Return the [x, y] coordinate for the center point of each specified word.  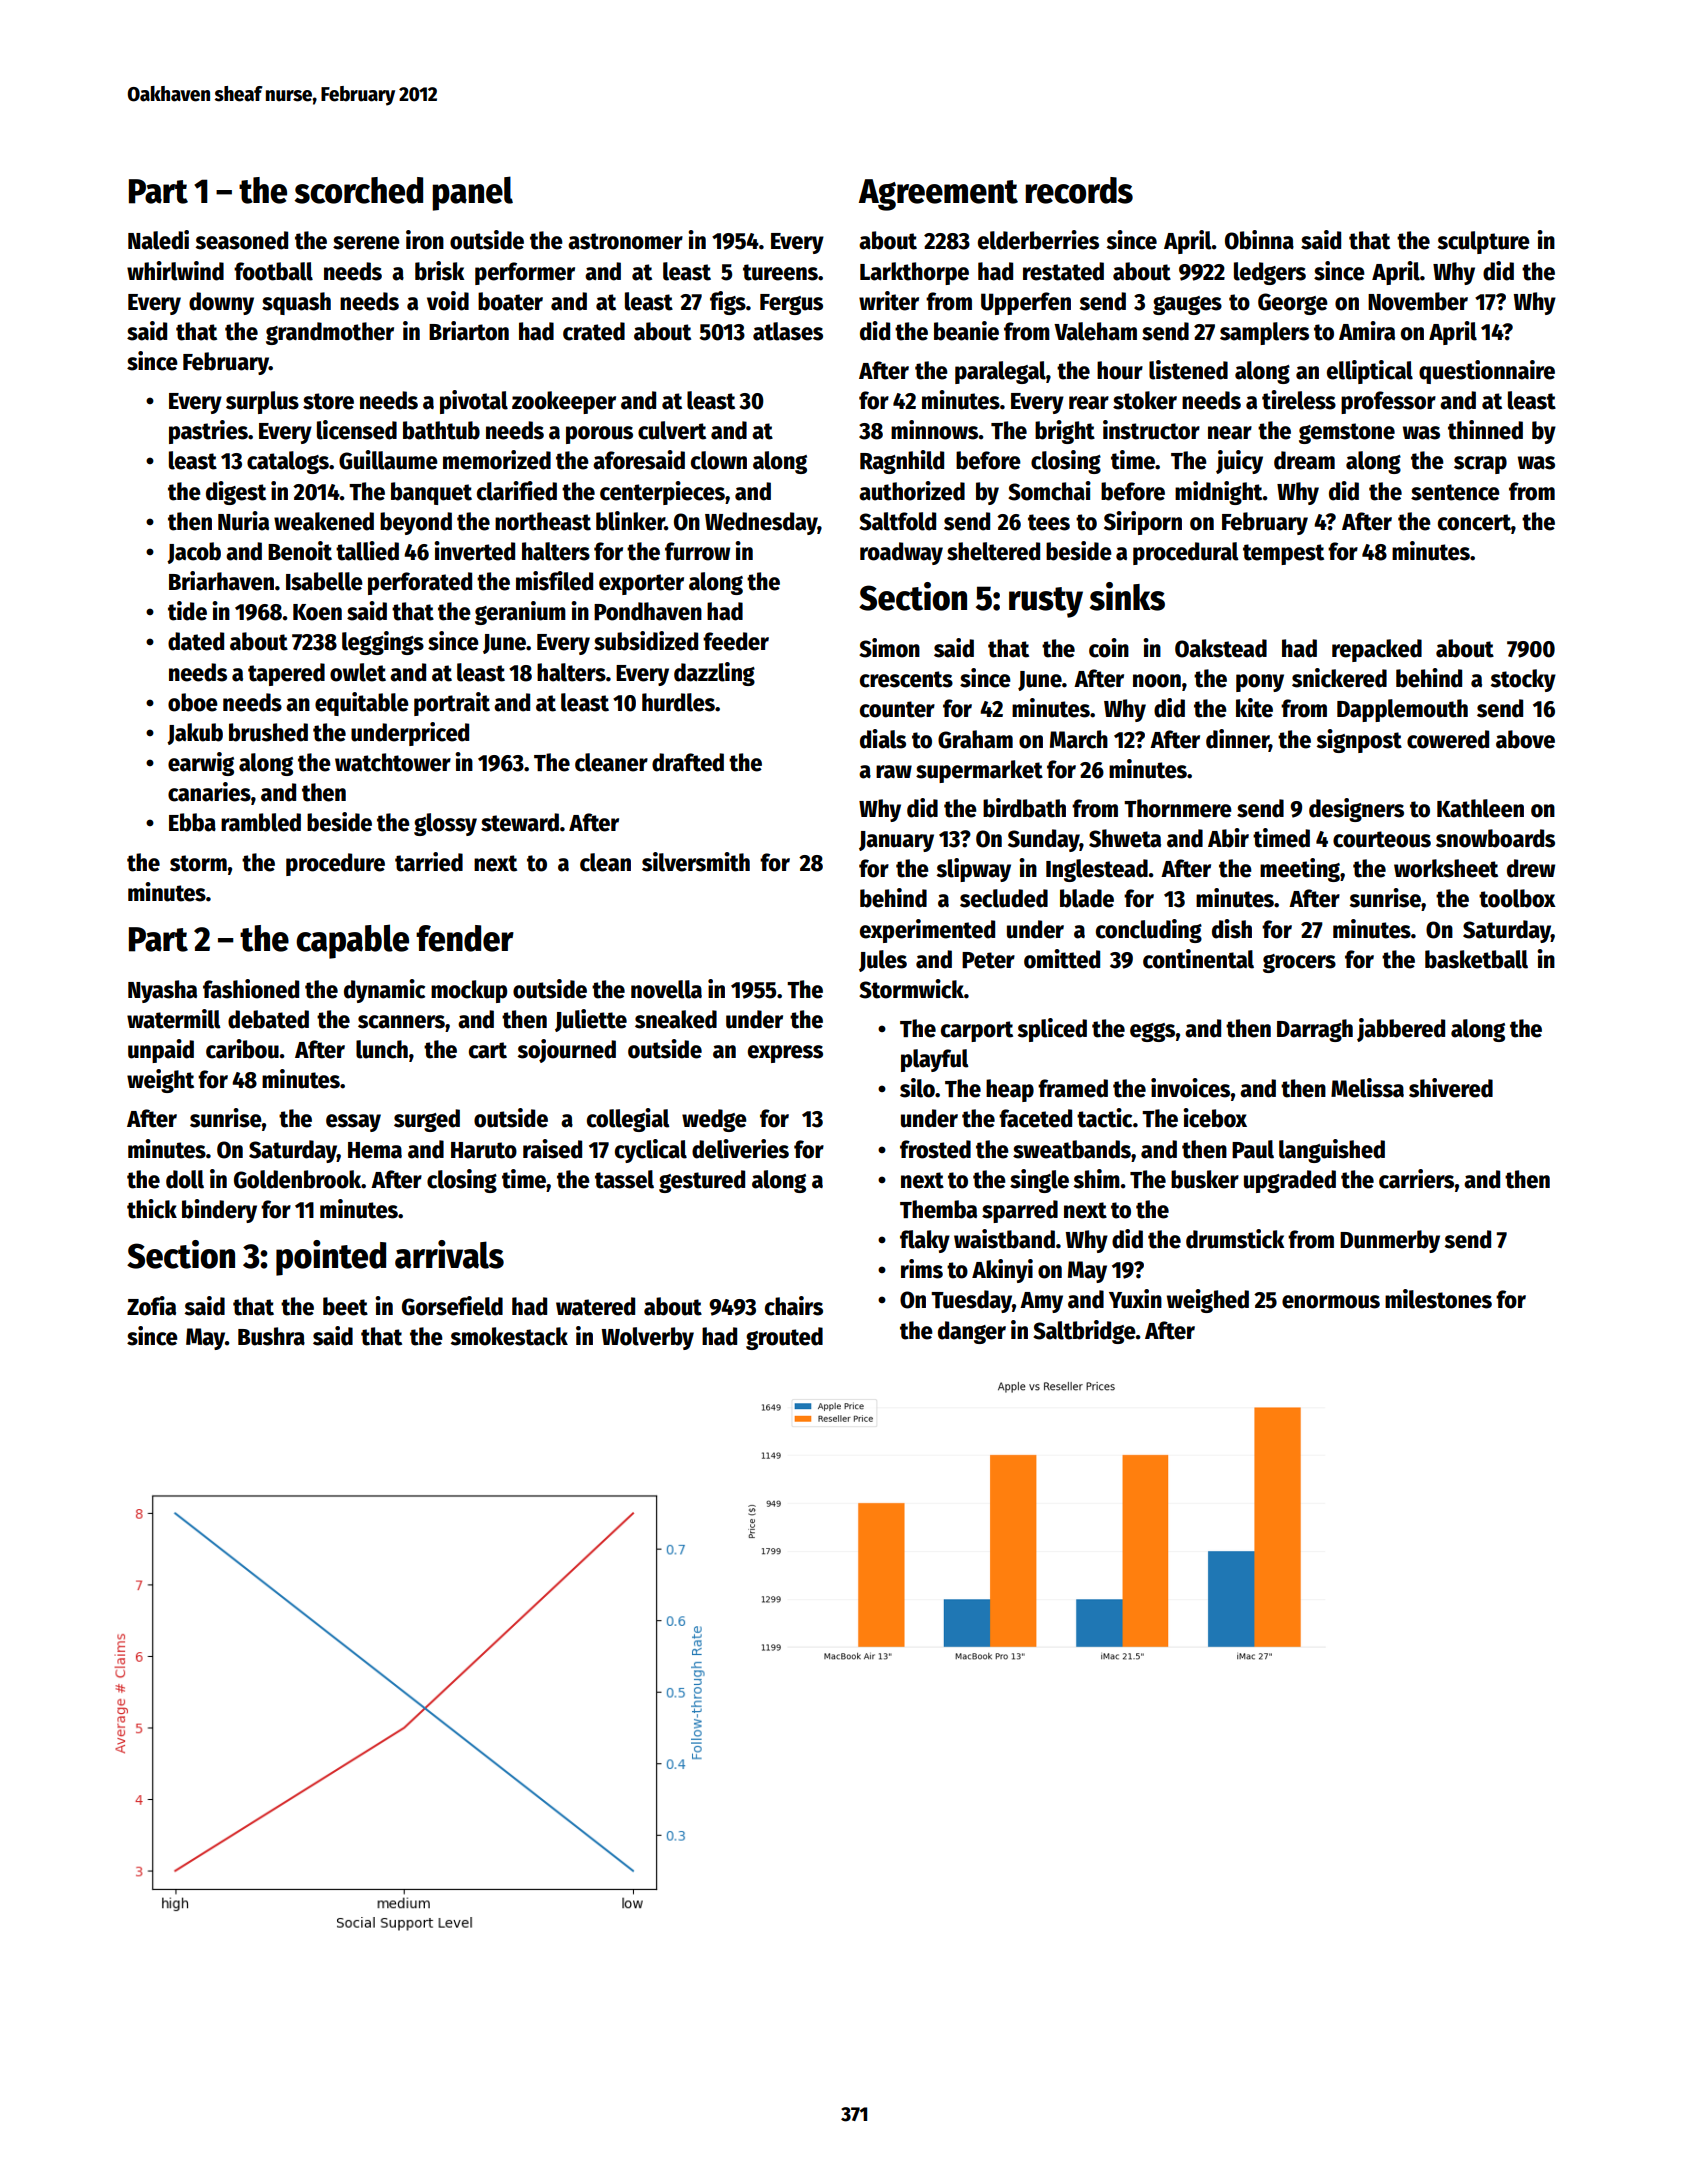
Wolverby [647, 1338]
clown [719, 460]
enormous [1331, 1302]
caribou [242, 1049]
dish [1232, 929]
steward [520, 822]
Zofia [151, 1306]
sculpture [1483, 242]
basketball [1476, 959]
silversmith [696, 862]
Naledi [158, 240]
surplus [262, 402]
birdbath [1024, 808]
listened [1188, 370]
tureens [780, 272]
